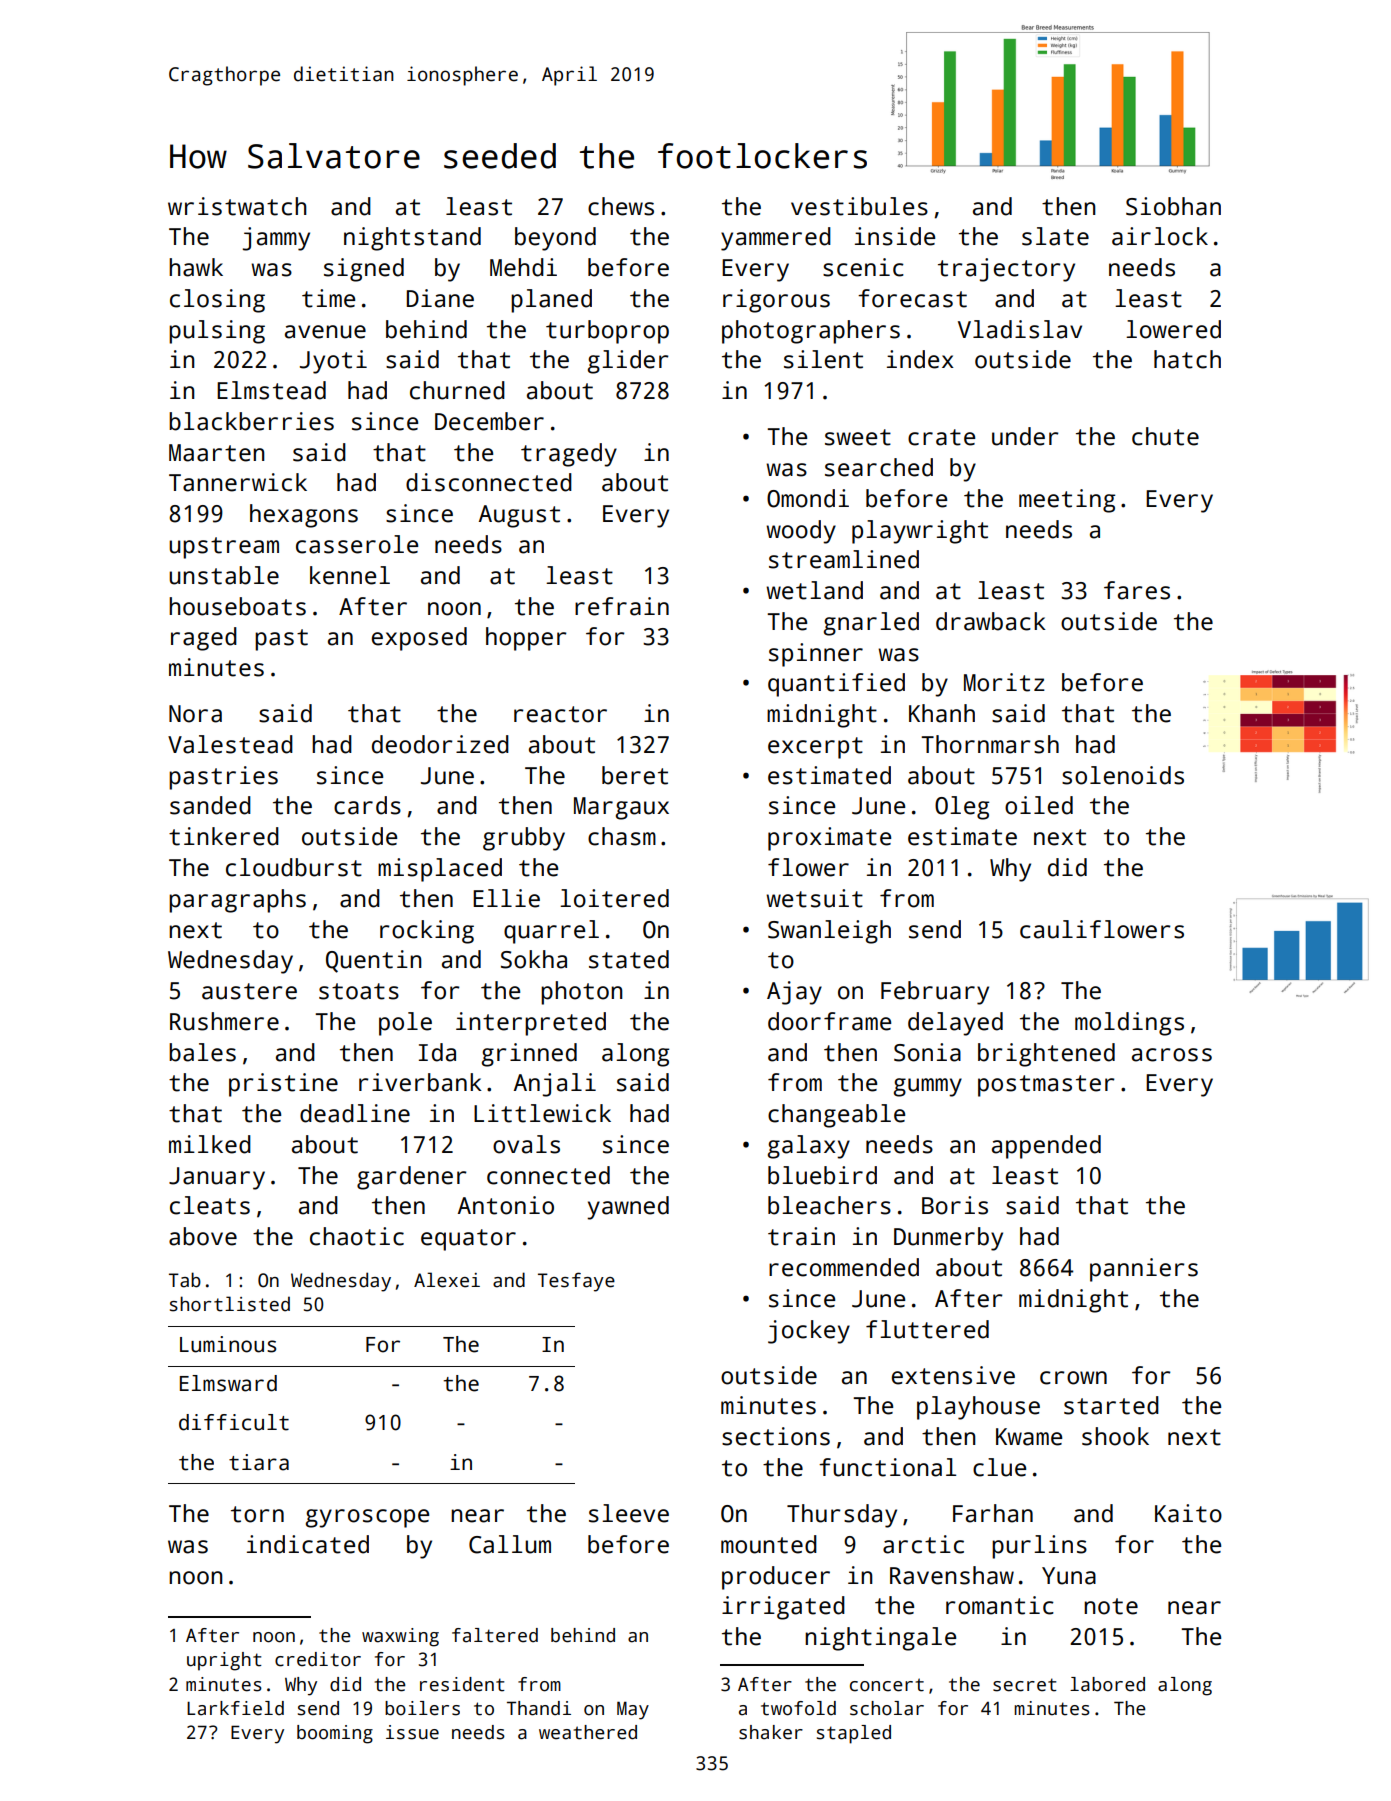  What do you see at coordinates (411, 1178) in the screenshot?
I see `gardener` at bounding box center [411, 1178].
